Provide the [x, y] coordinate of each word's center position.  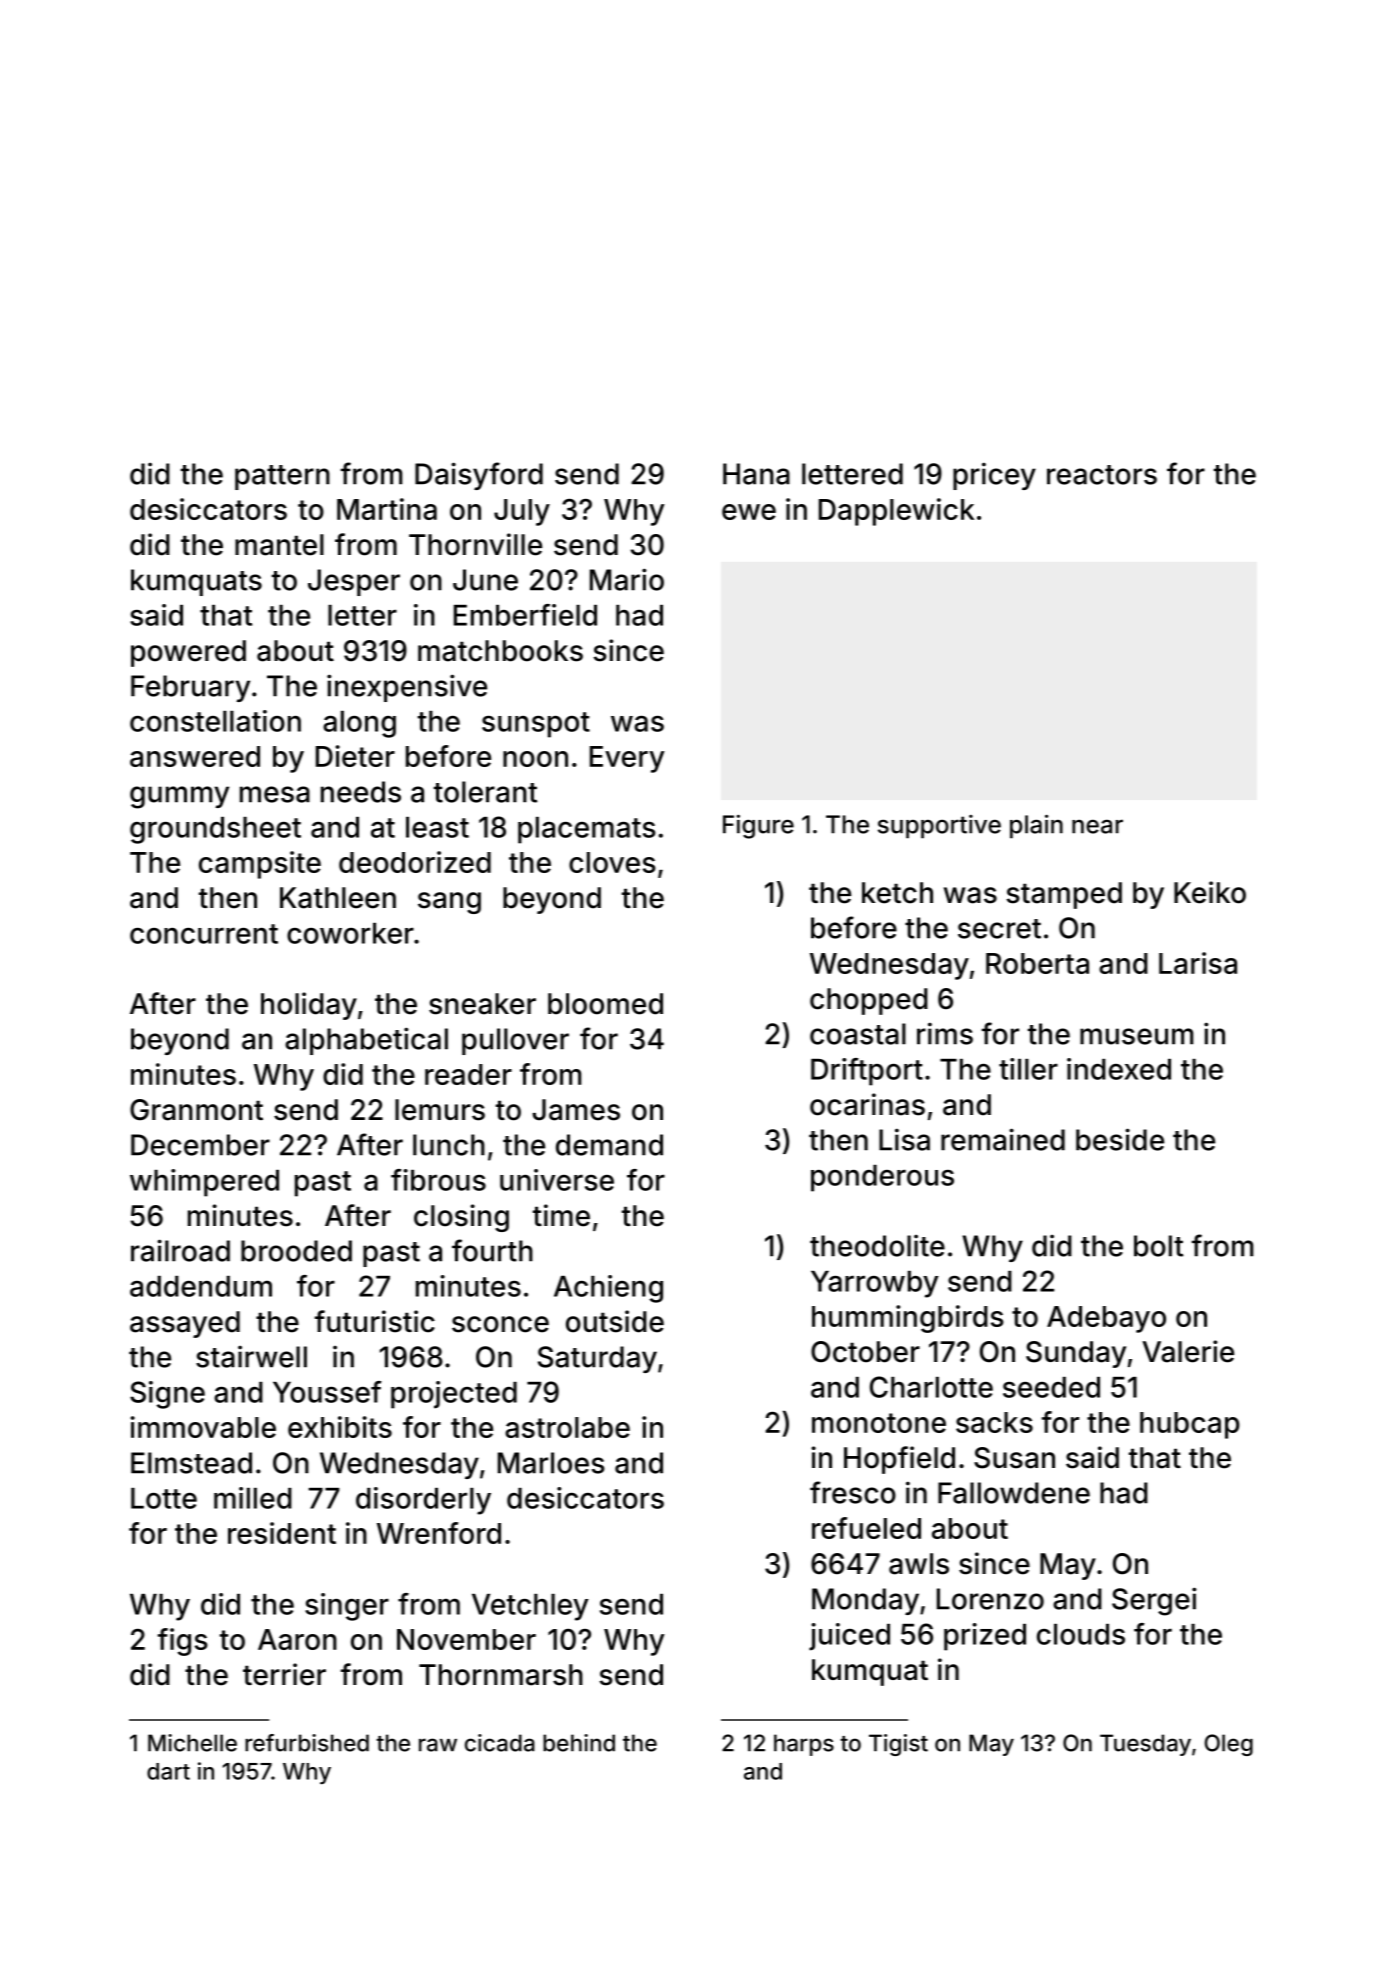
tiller [1028, 1069]
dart [168, 1771]
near [1097, 826]
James [576, 1110]
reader [468, 1074]
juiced [849, 1637]
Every [627, 759]
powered [188, 653]
